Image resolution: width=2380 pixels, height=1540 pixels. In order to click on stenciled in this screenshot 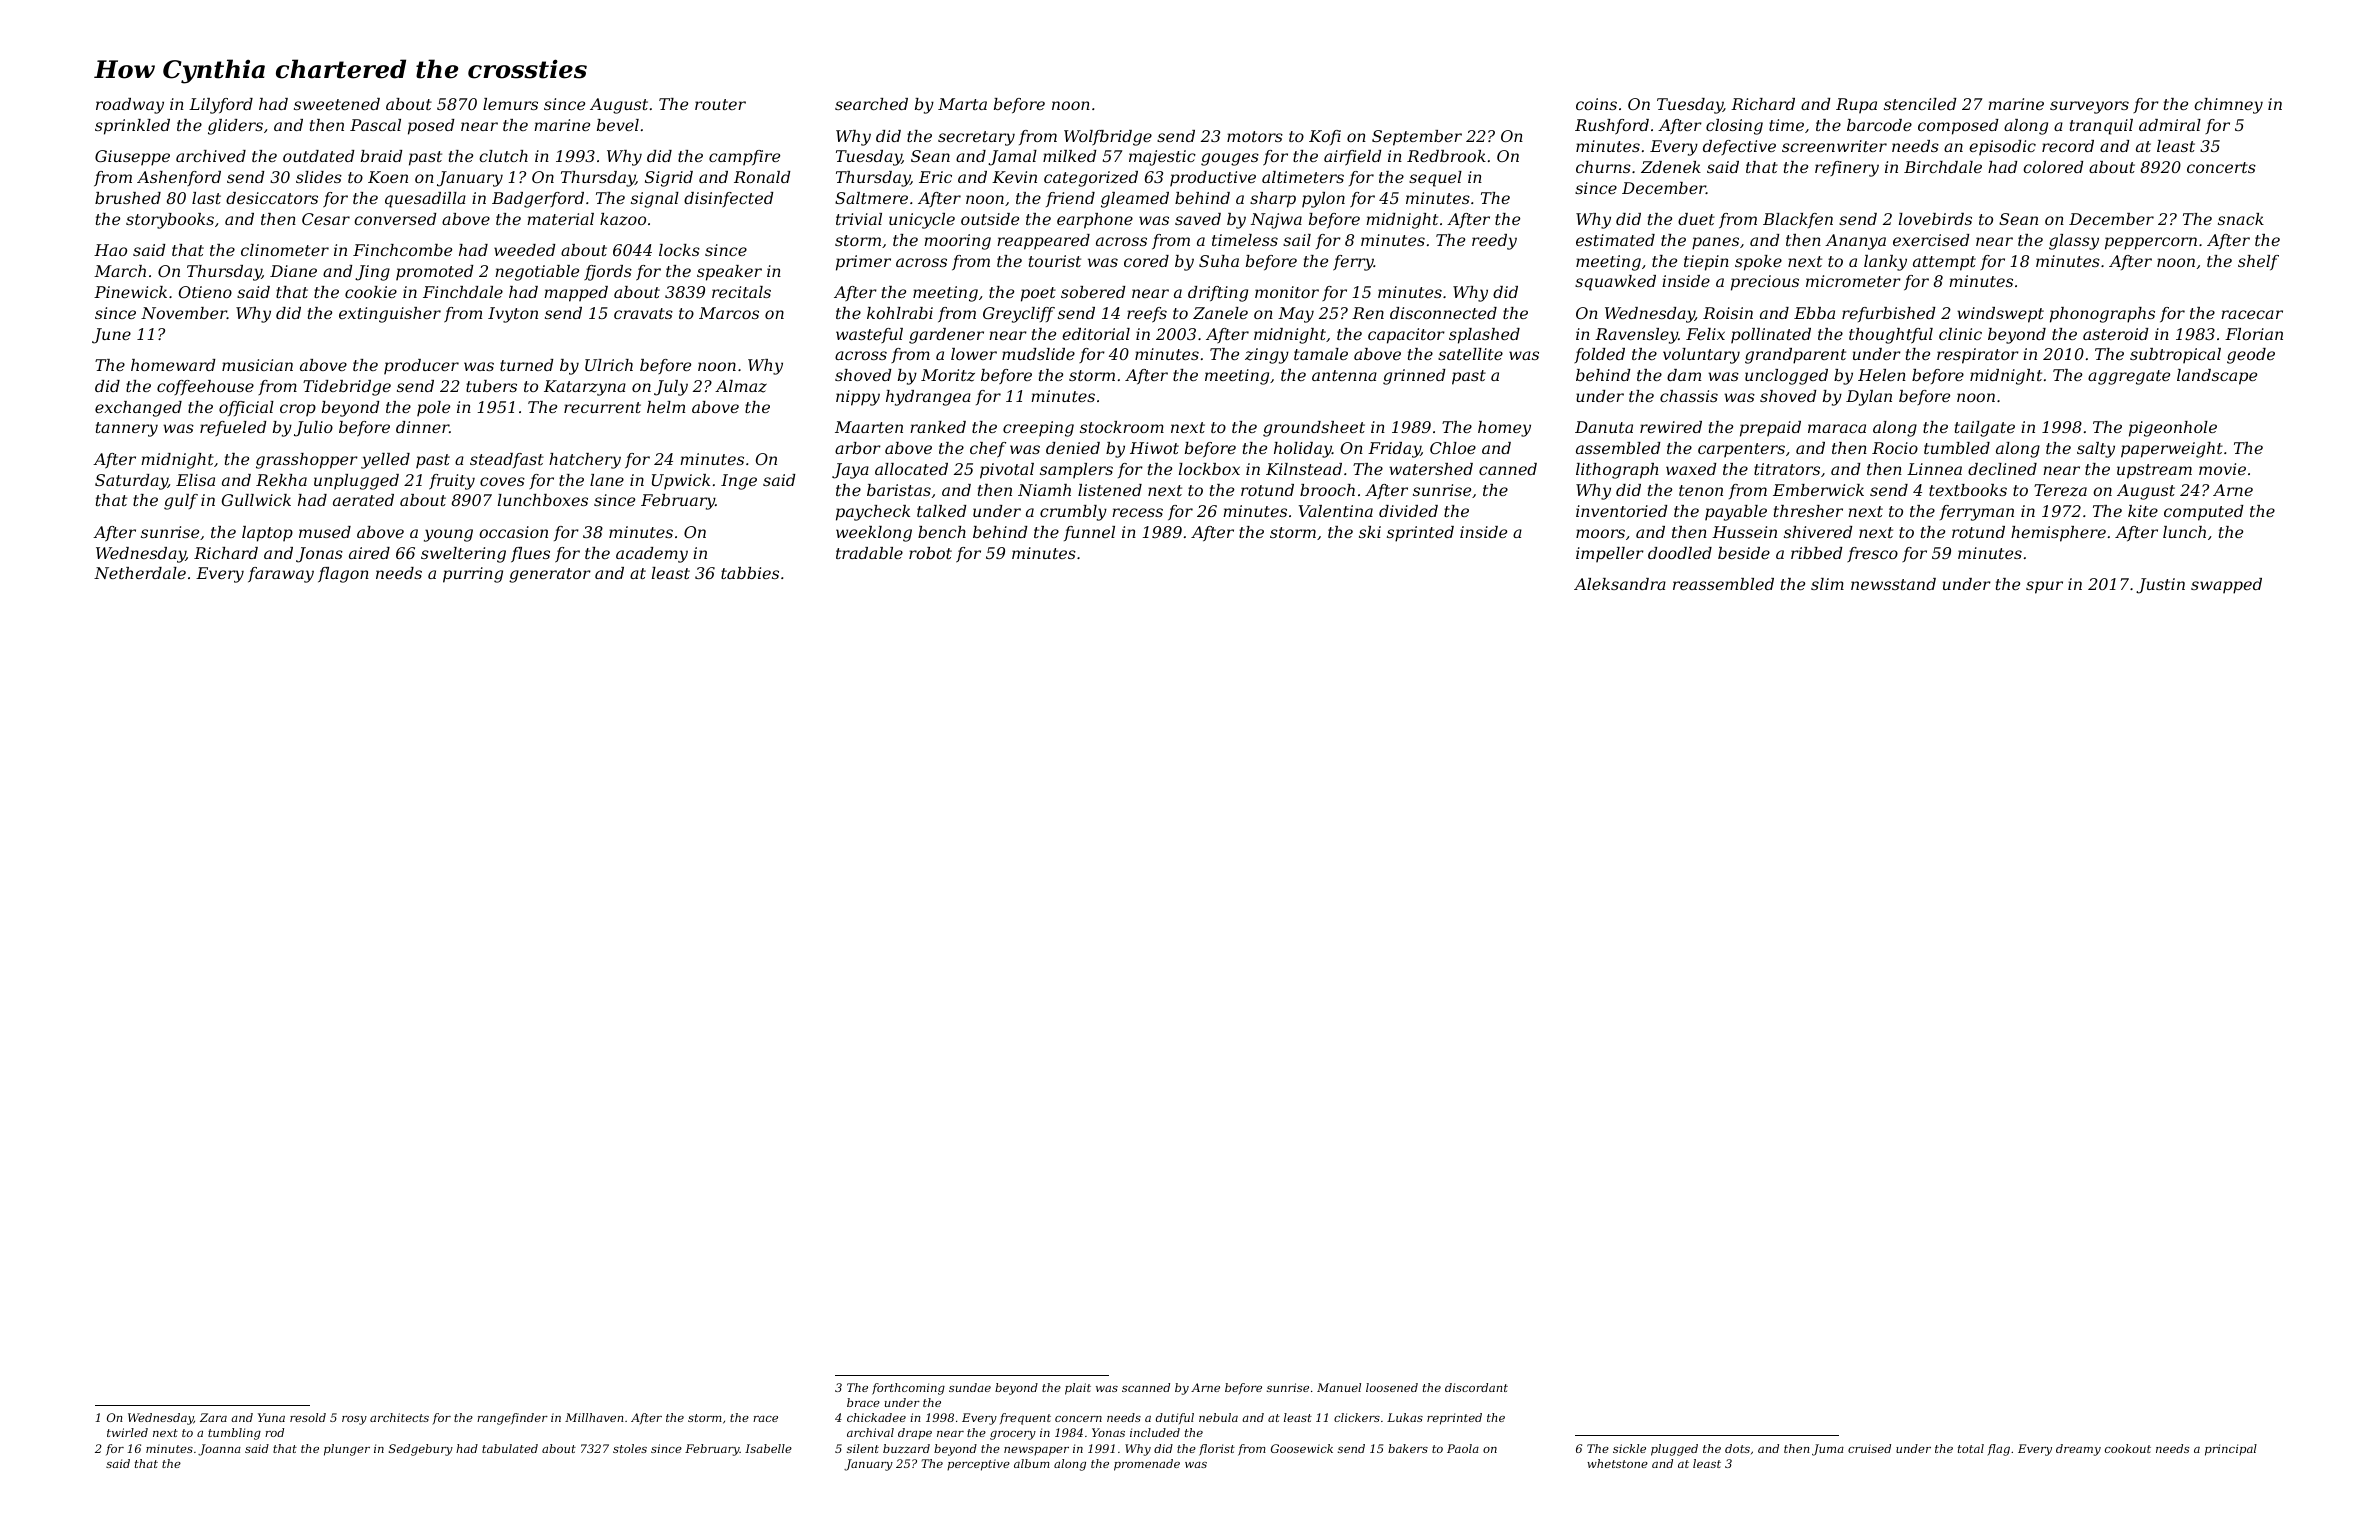, I will do `click(1920, 104)`.
